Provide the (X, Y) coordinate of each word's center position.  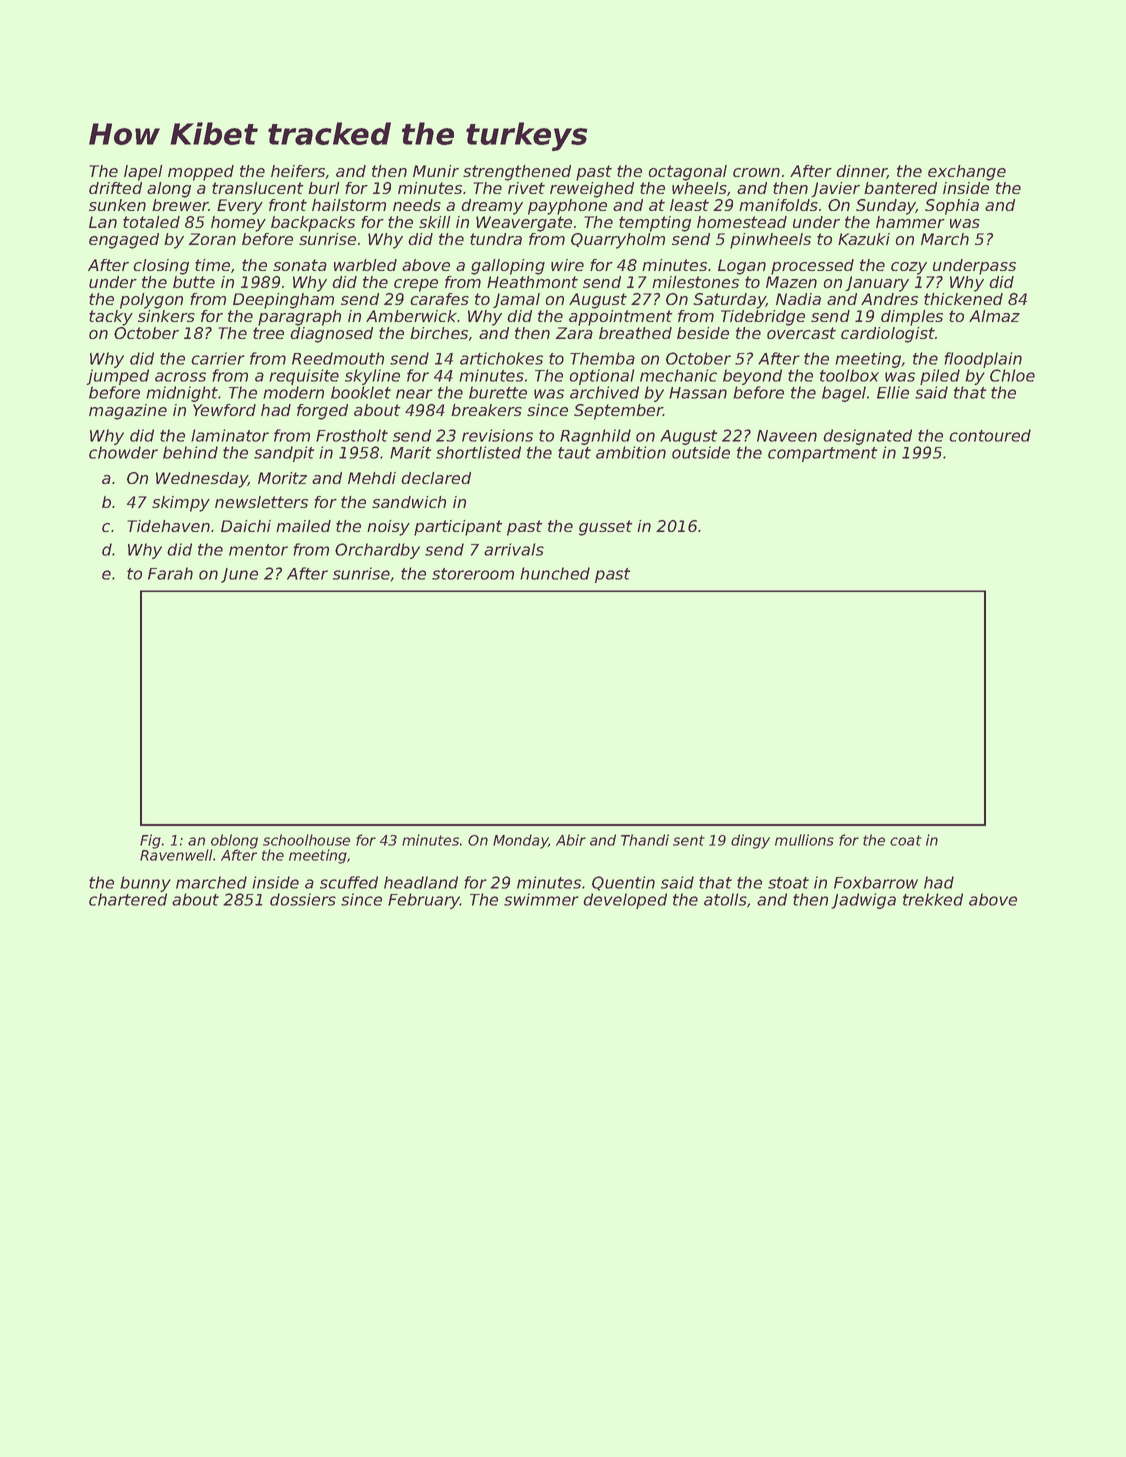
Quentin (623, 883)
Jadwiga (863, 901)
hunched (555, 573)
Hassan (698, 393)
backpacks (313, 224)
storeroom (473, 574)
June (239, 575)
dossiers (303, 899)
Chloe (1012, 375)
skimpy (181, 504)
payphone (567, 207)
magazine (128, 412)
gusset (606, 528)
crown (756, 172)
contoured (990, 435)
